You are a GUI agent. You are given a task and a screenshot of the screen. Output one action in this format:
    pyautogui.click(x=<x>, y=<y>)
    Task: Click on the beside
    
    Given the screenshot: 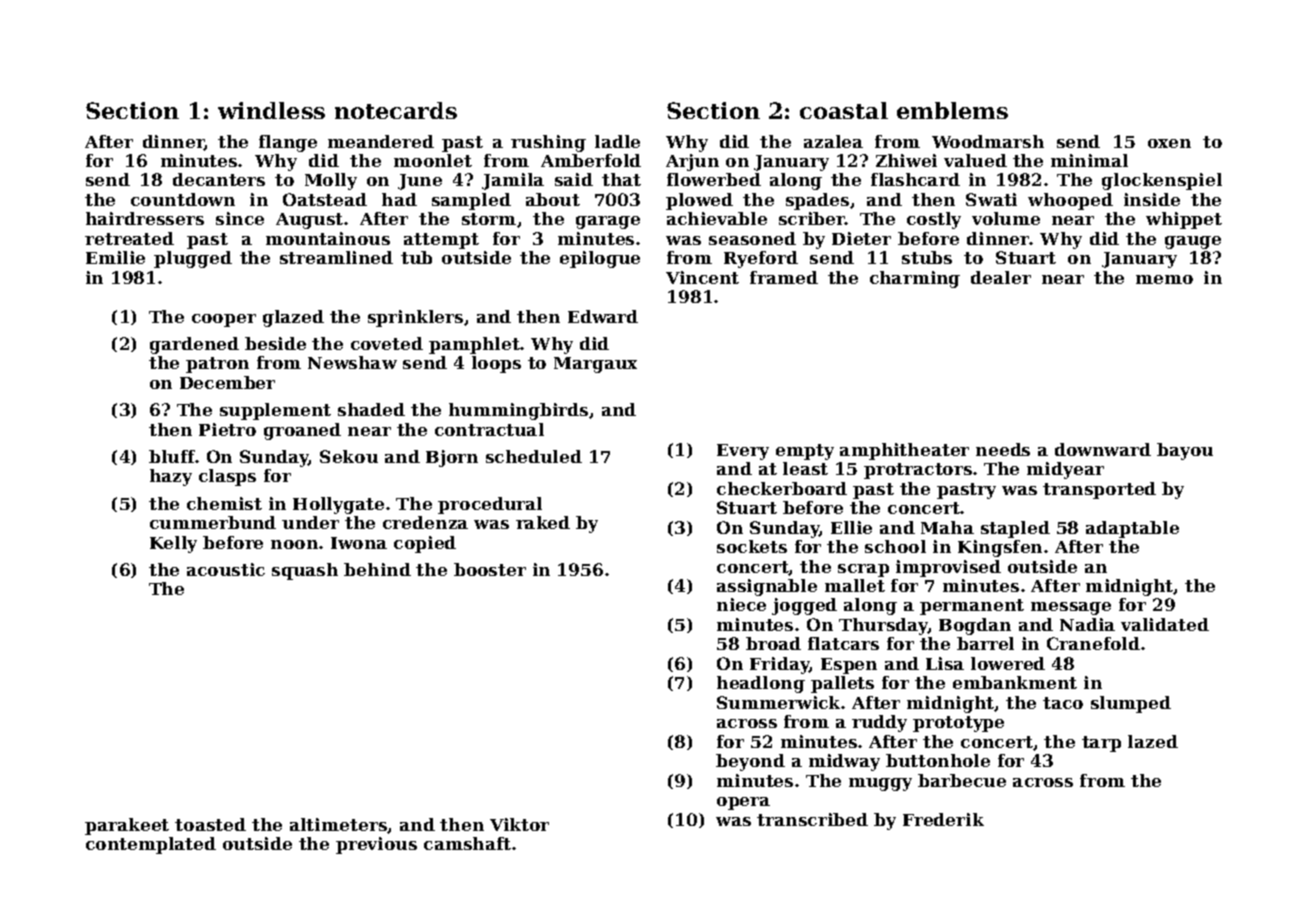 What is the action you would take?
    pyautogui.click(x=275, y=343)
